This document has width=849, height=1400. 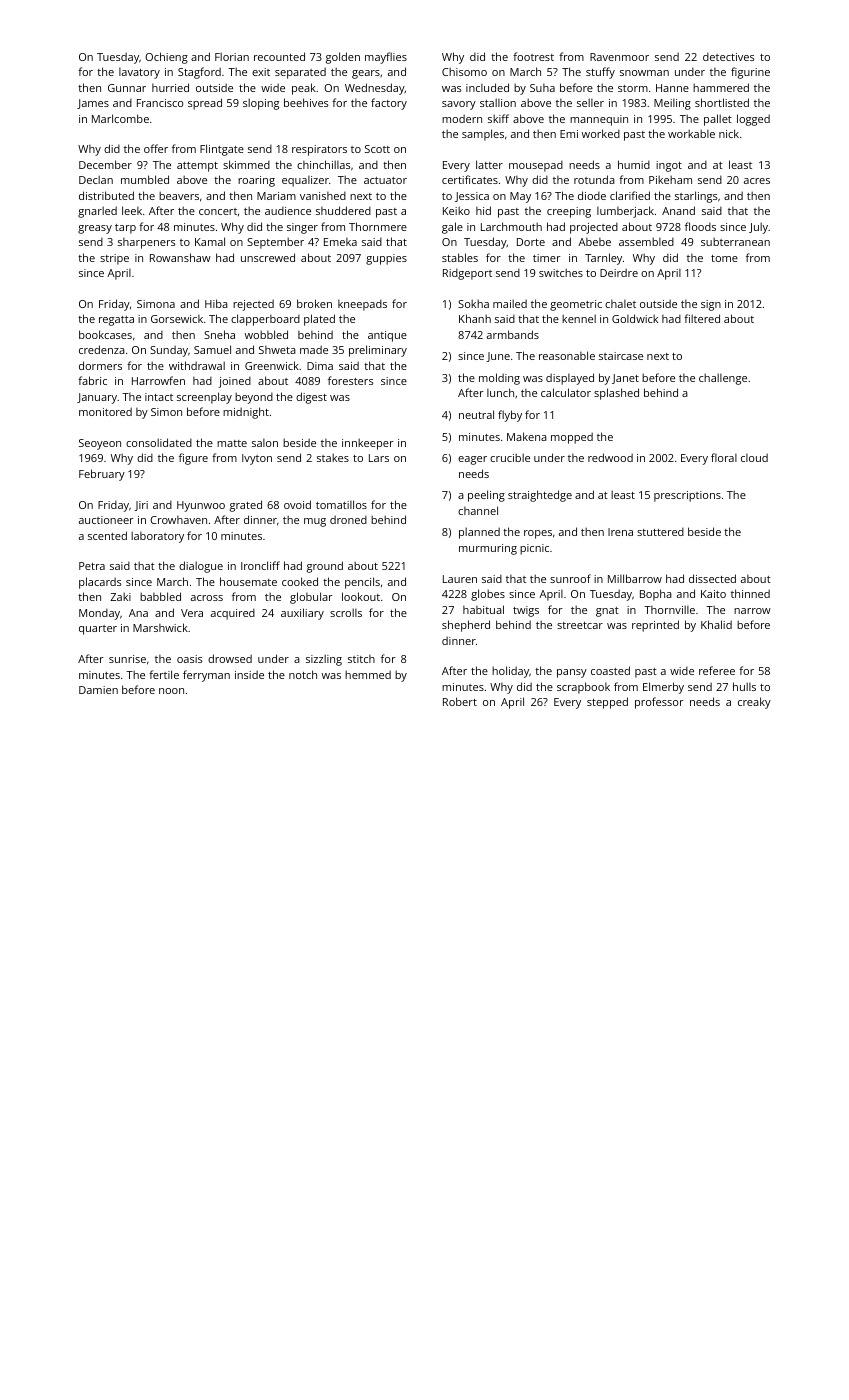 What do you see at coordinates (323, 196) in the document?
I see `vanished` at bounding box center [323, 196].
